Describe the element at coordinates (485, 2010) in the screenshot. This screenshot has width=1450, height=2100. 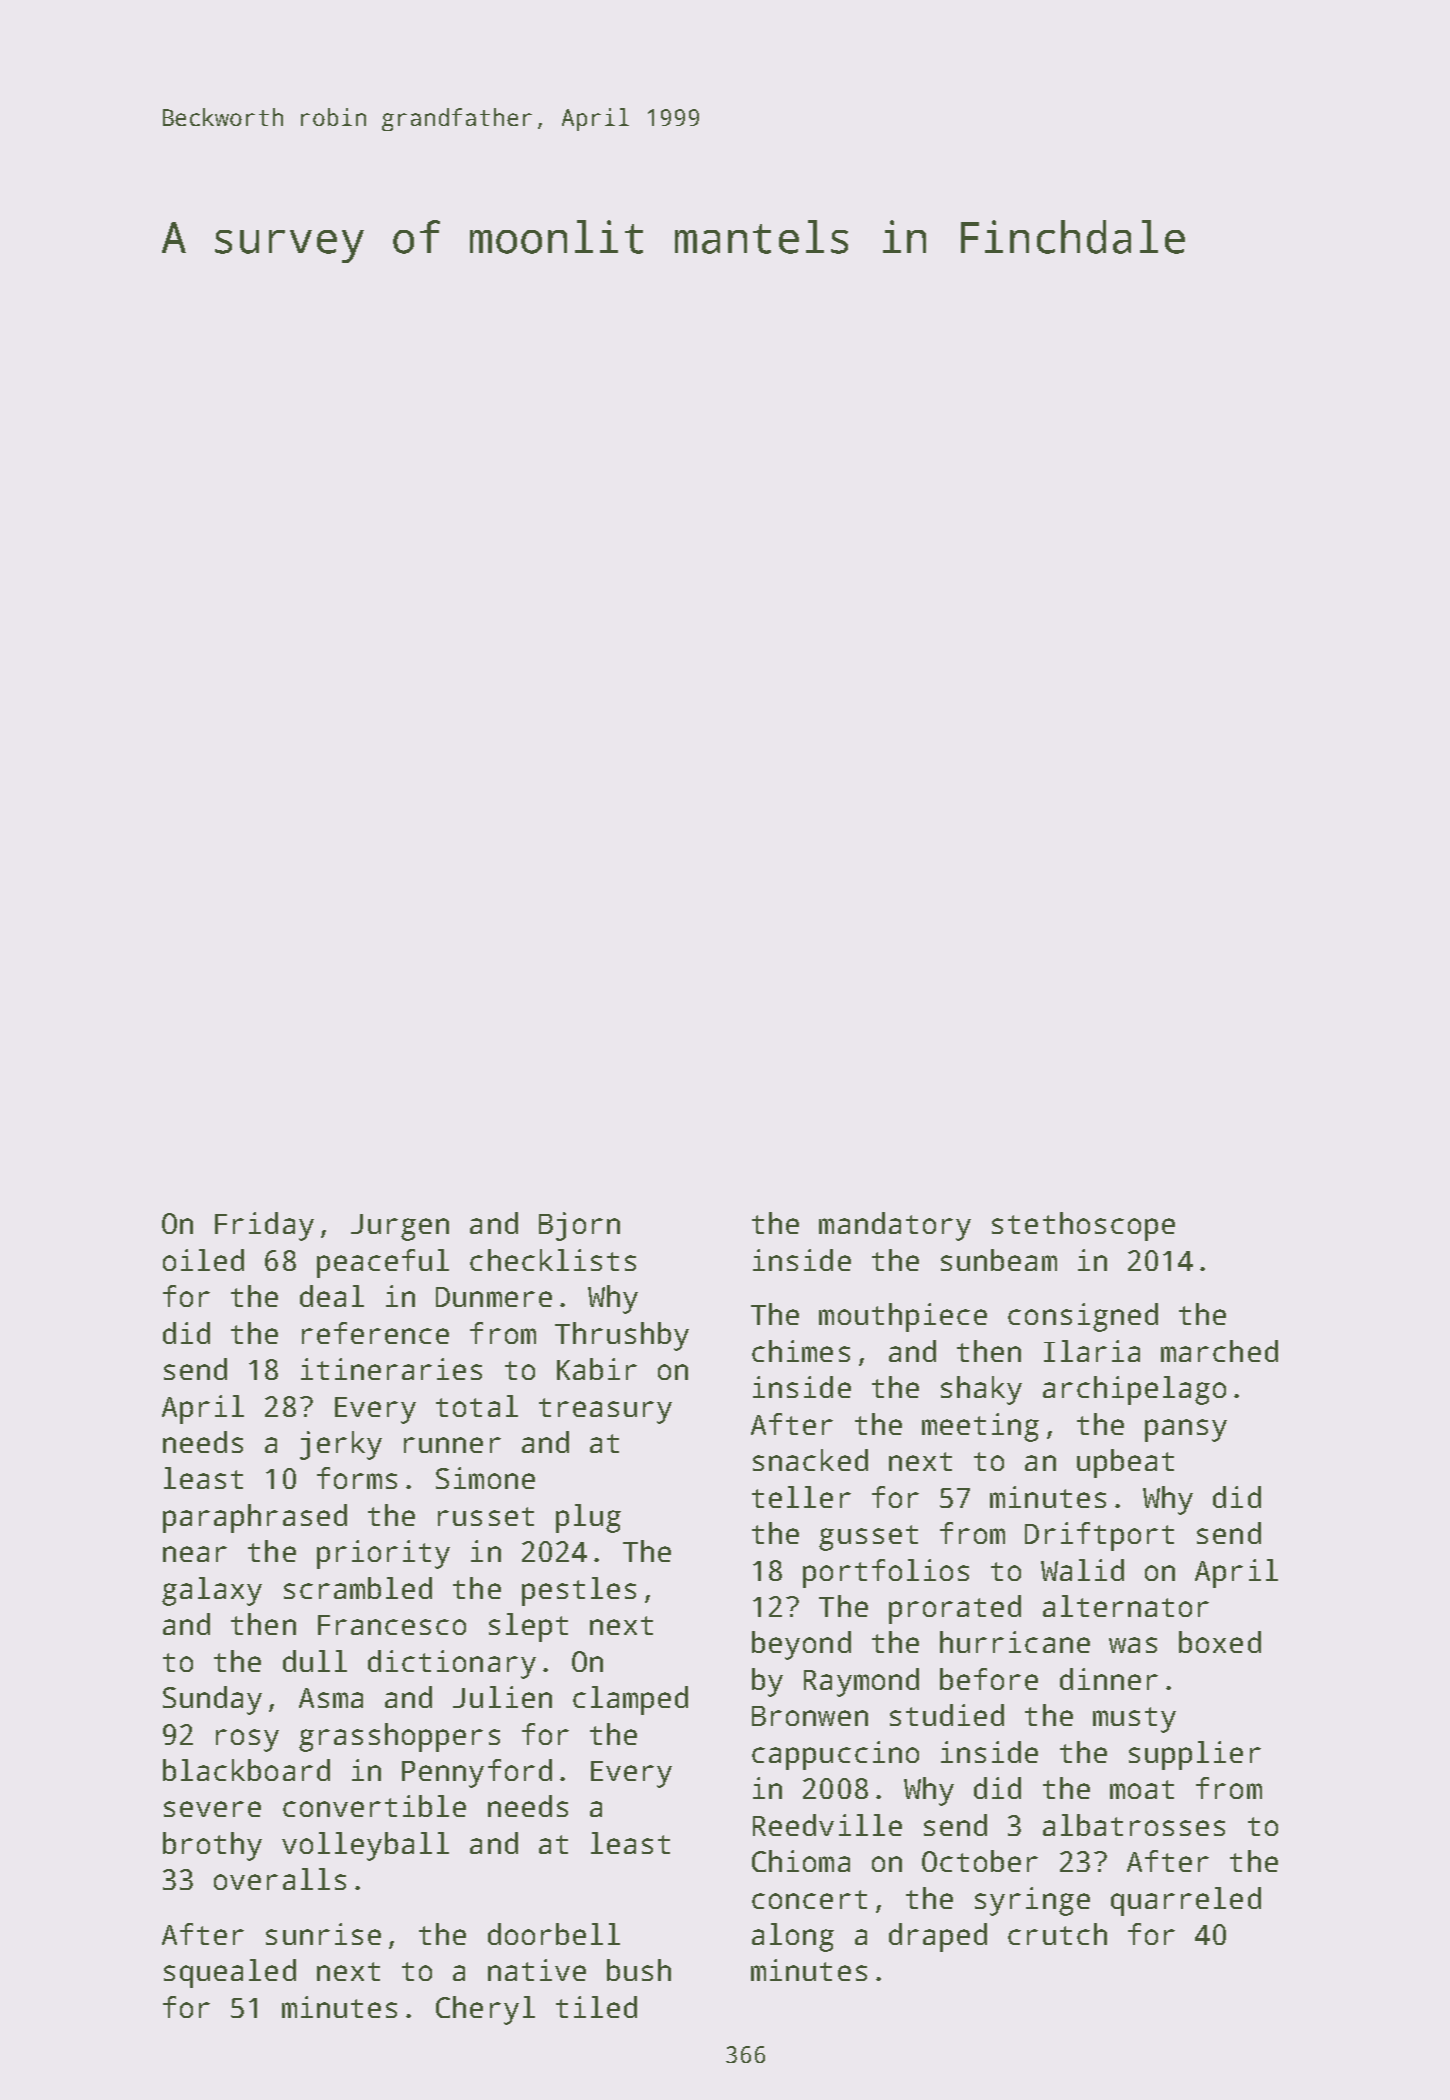
I see `Cheryl` at that location.
